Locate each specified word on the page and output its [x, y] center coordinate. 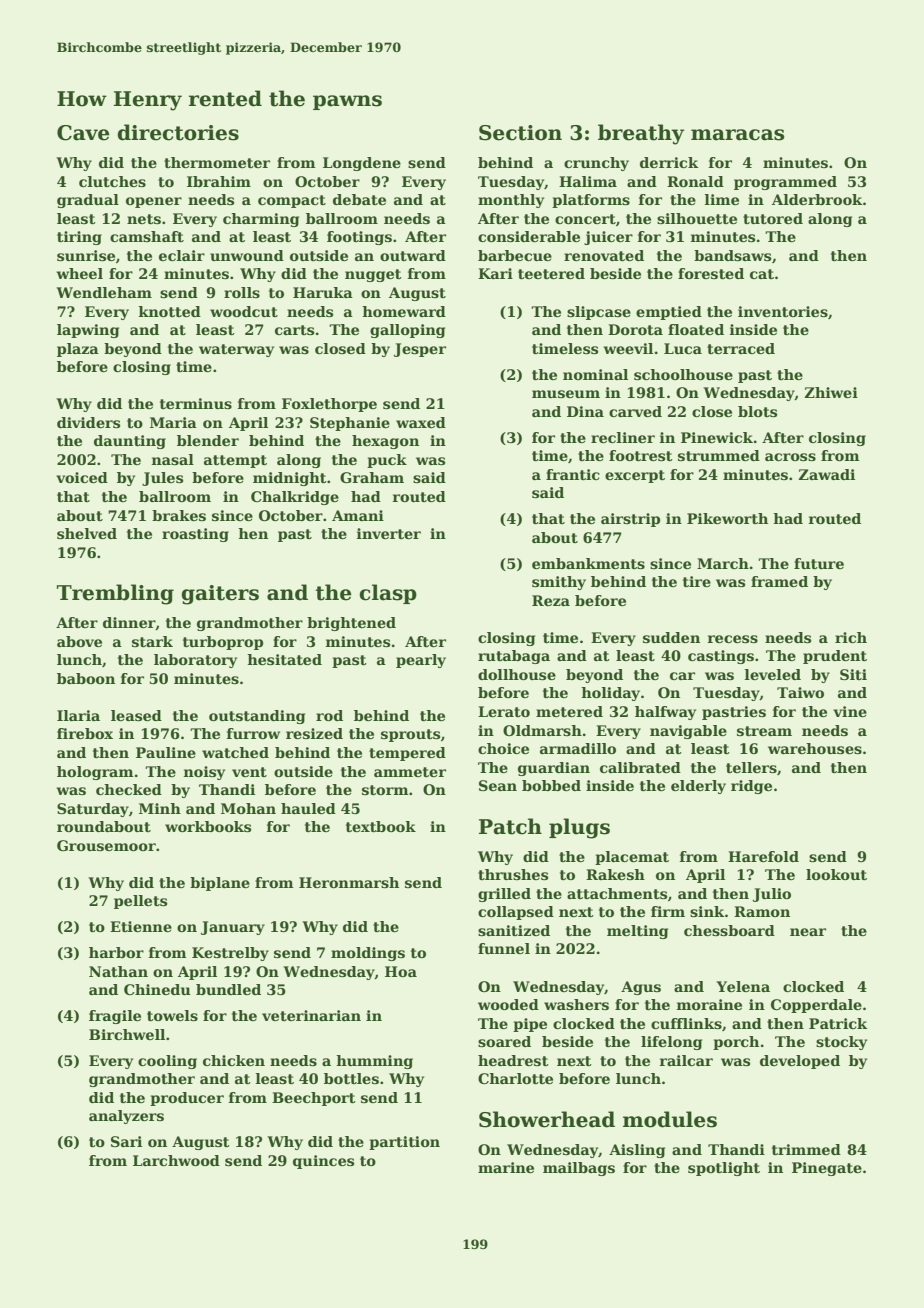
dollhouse [517, 674]
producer [187, 1099]
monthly [511, 201]
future [819, 563]
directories [178, 132]
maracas [737, 135]
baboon [86, 678]
